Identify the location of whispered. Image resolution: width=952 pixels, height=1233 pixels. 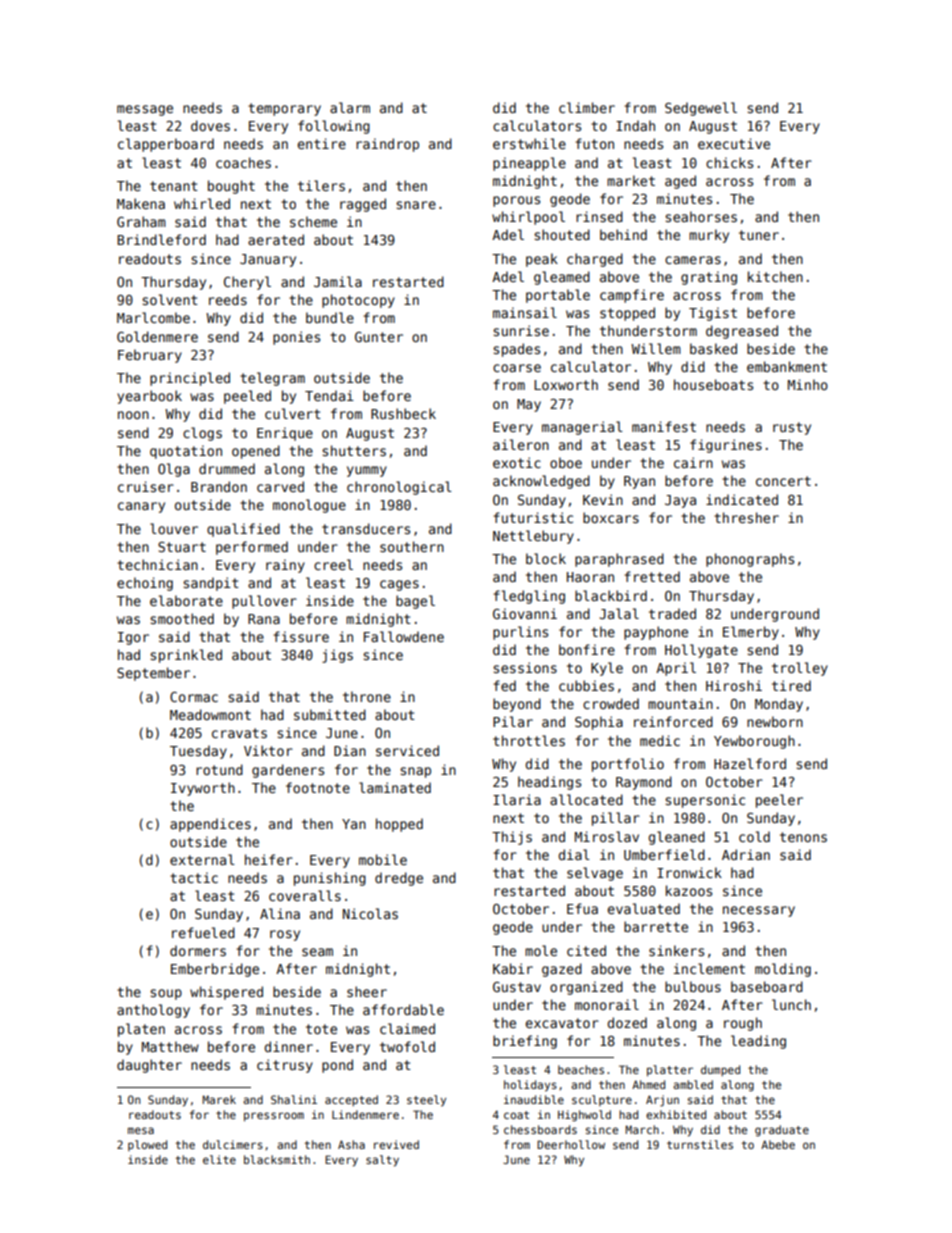
(226, 993).
